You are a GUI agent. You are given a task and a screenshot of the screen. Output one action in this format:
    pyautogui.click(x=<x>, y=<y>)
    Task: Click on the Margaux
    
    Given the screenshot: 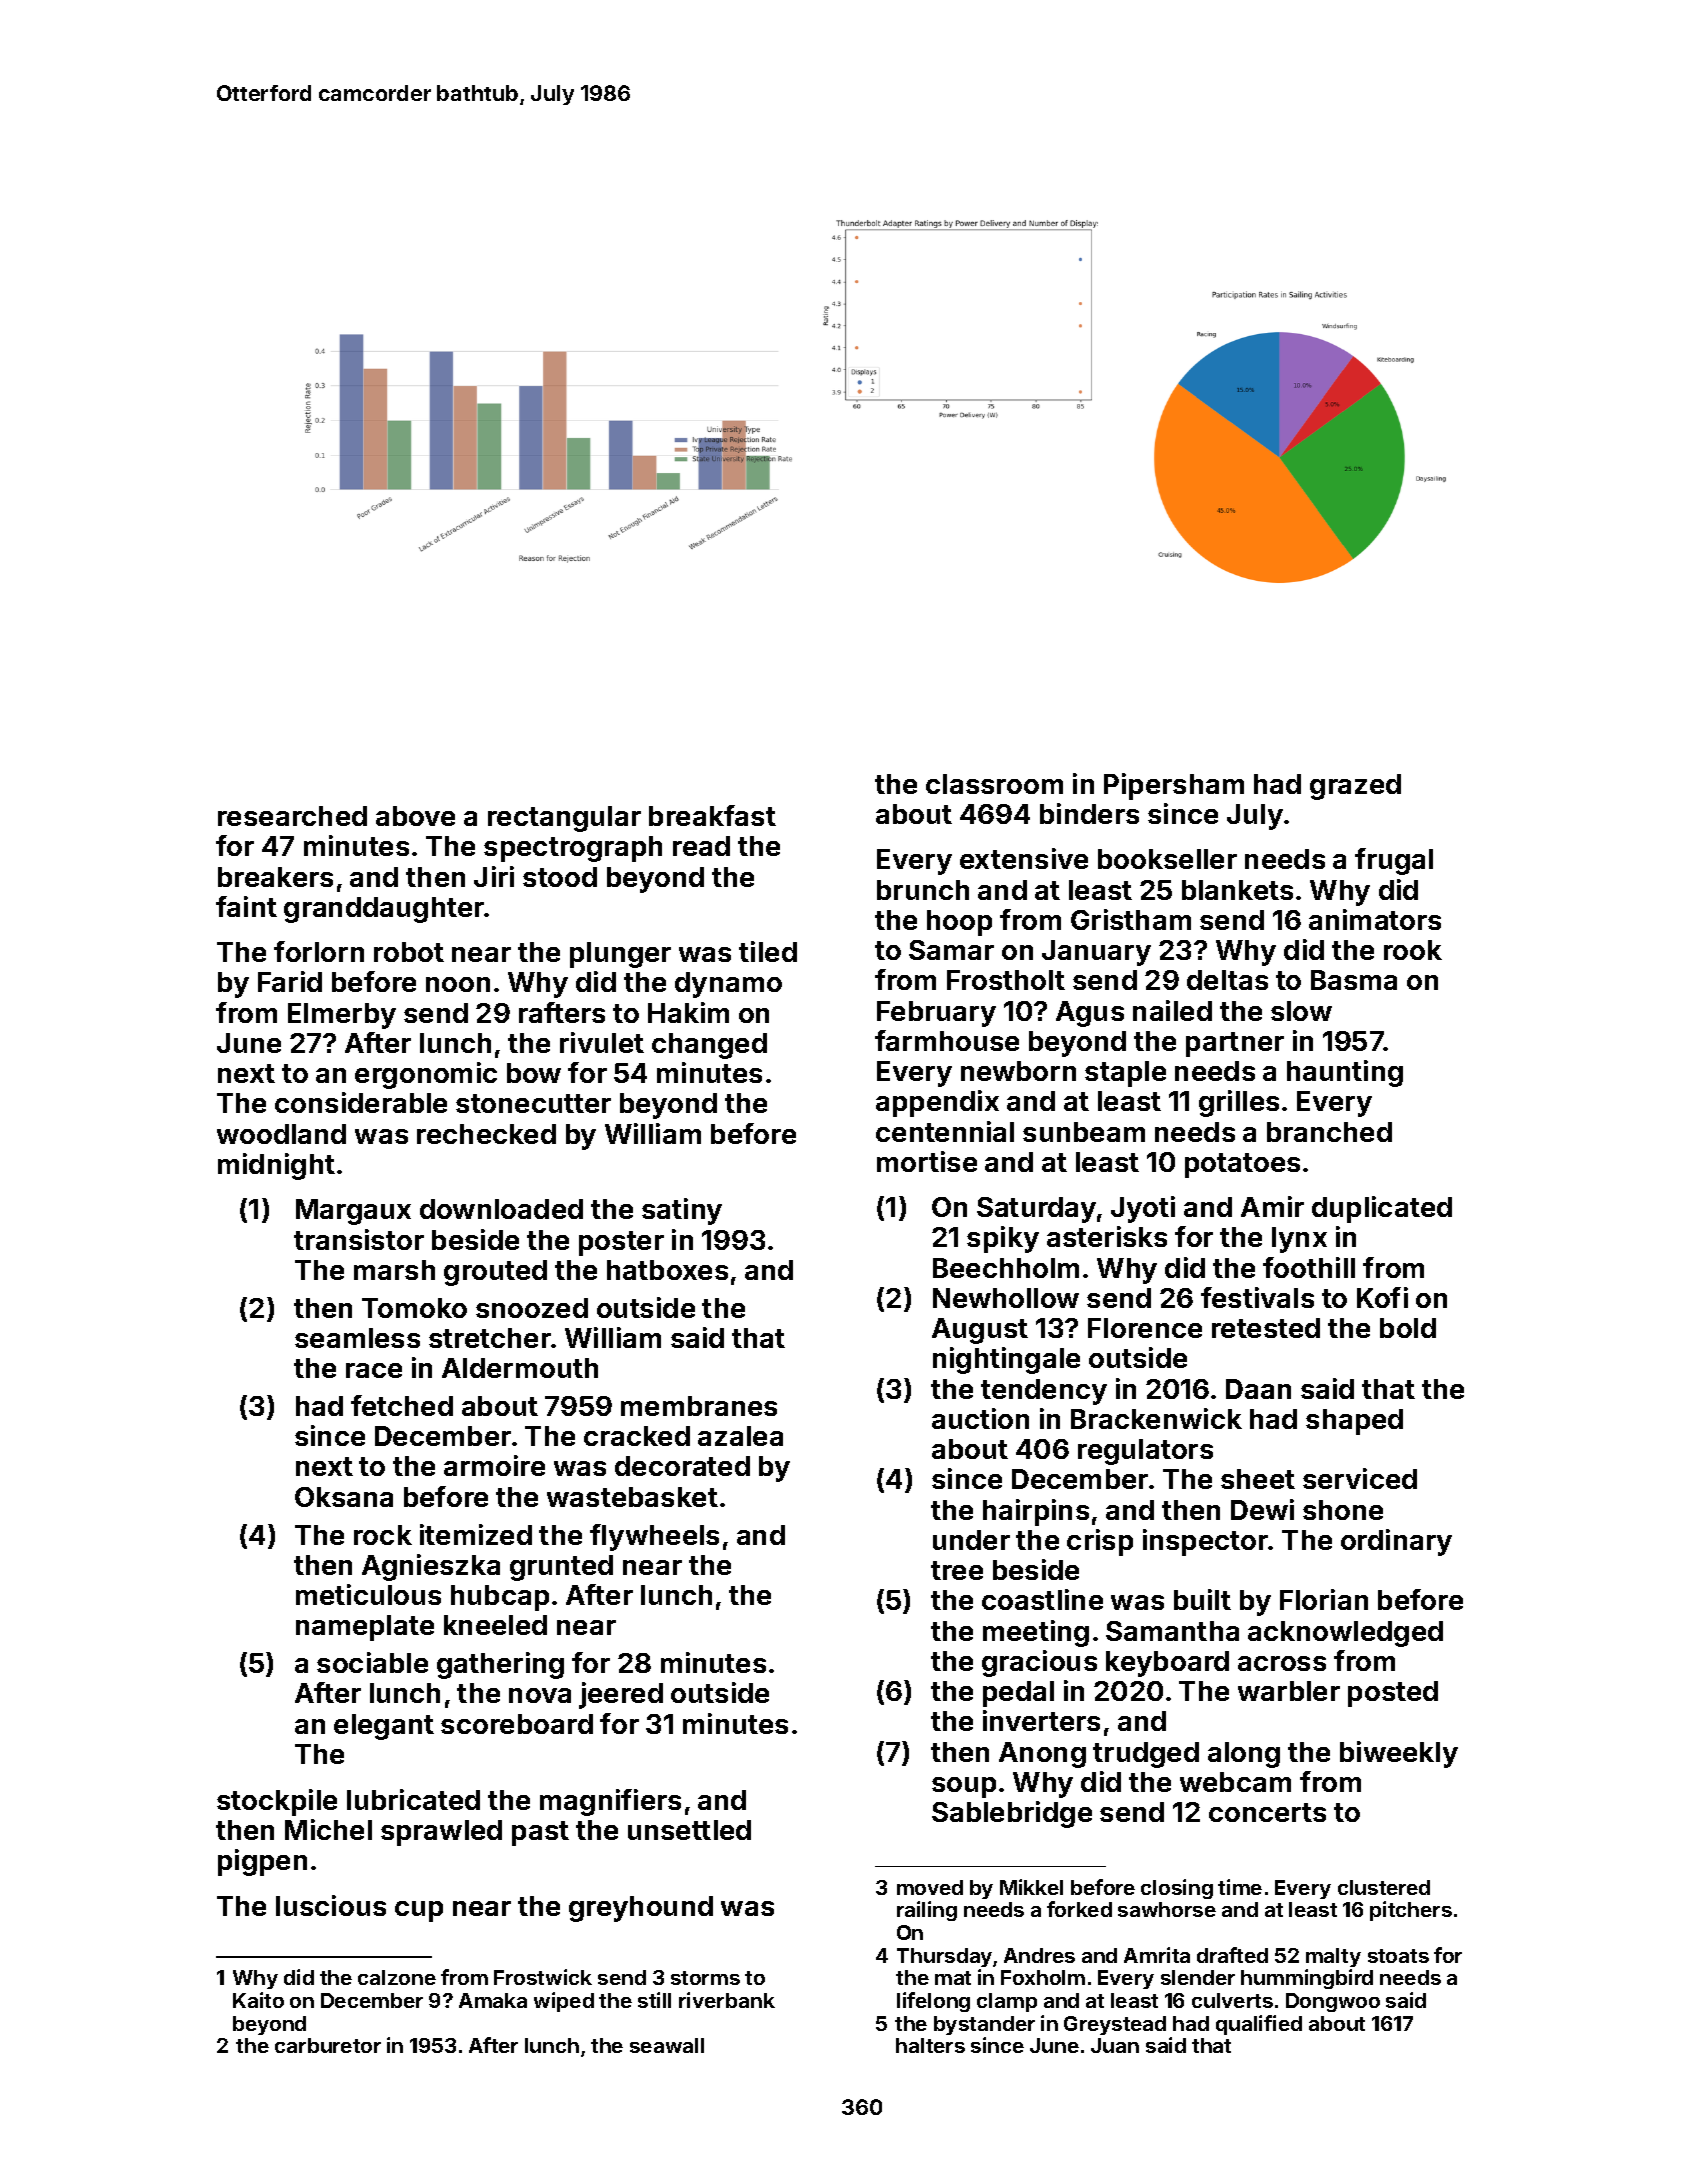 What is the action you would take?
    pyautogui.click(x=353, y=1212)
